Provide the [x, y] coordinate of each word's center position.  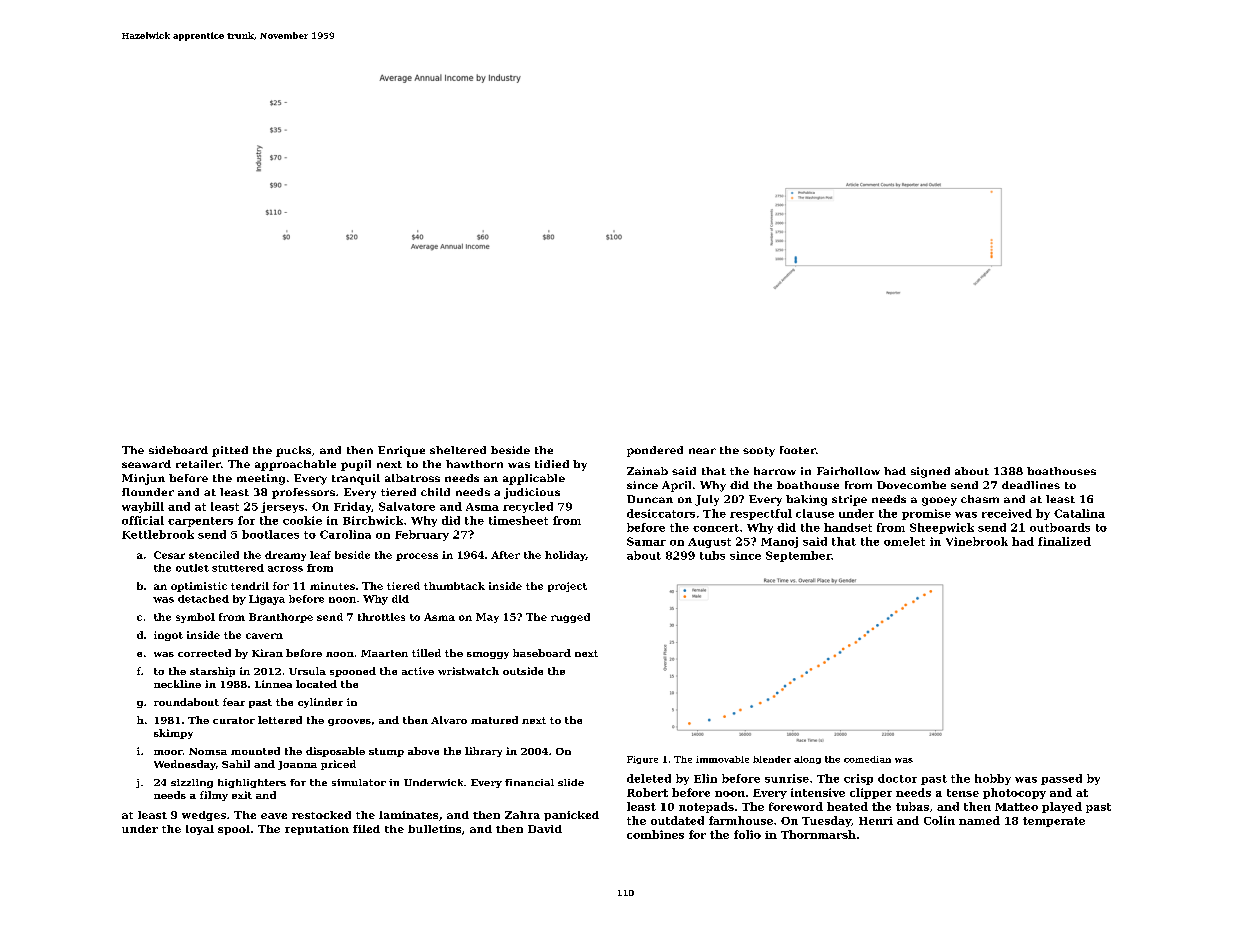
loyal [200, 830]
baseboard [542, 653]
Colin [939, 820]
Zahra [522, 815]
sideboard [178, 450]
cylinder [320, 703]
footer [798, 450]
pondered [655, 451]
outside [523, 671]
